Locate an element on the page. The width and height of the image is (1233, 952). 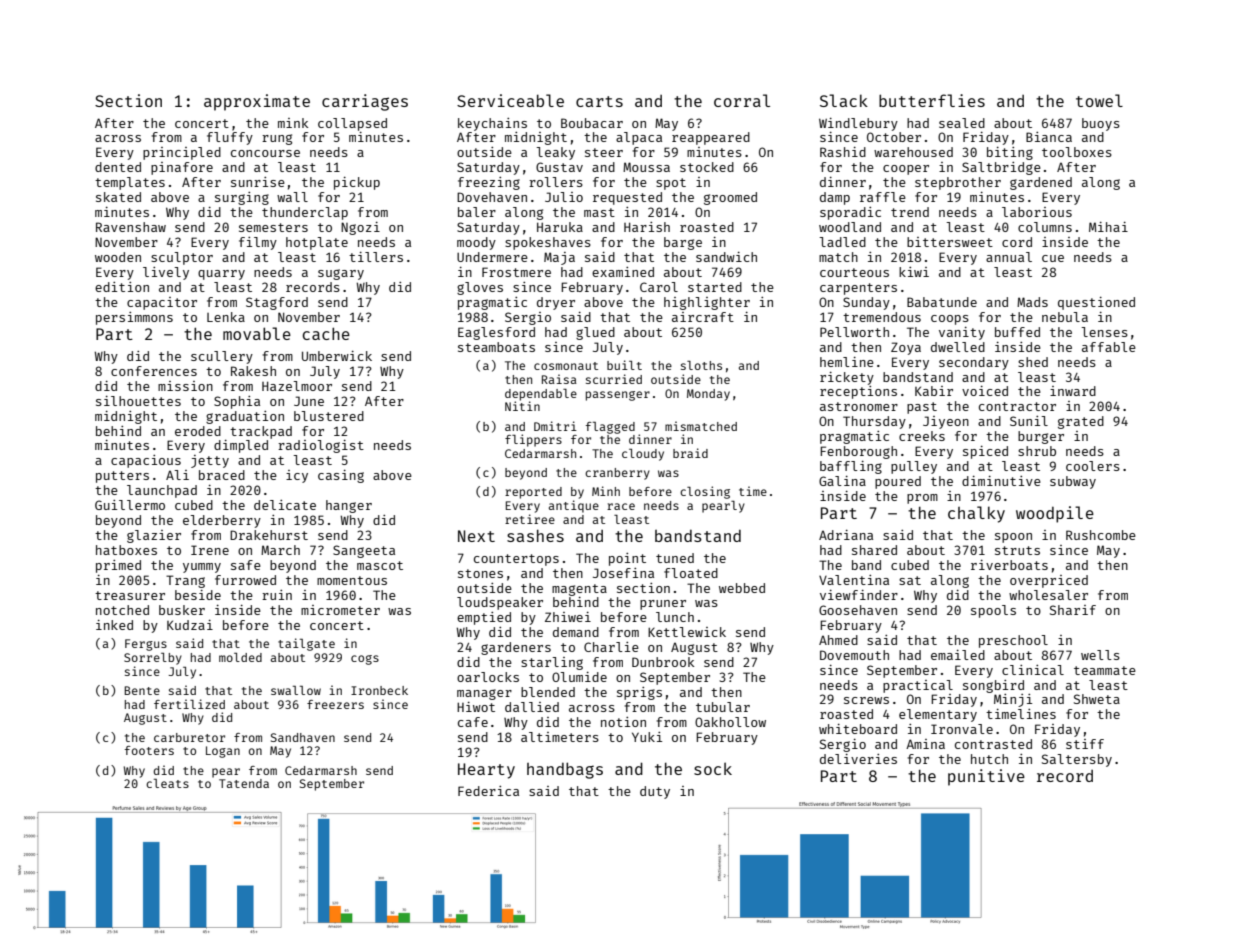
tremendous is located at coordinates (882, 317).
